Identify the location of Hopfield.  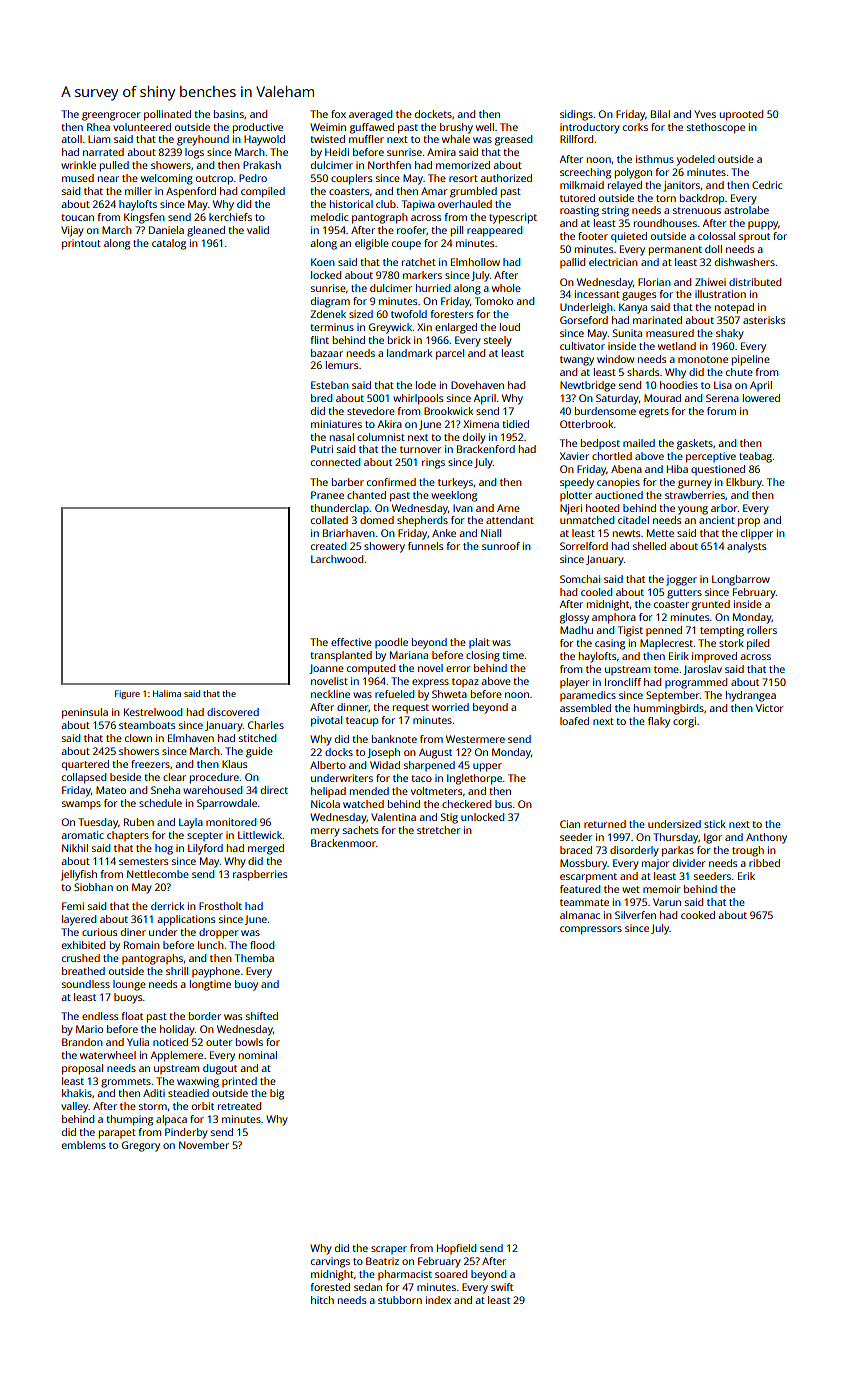
(456, 1249).
